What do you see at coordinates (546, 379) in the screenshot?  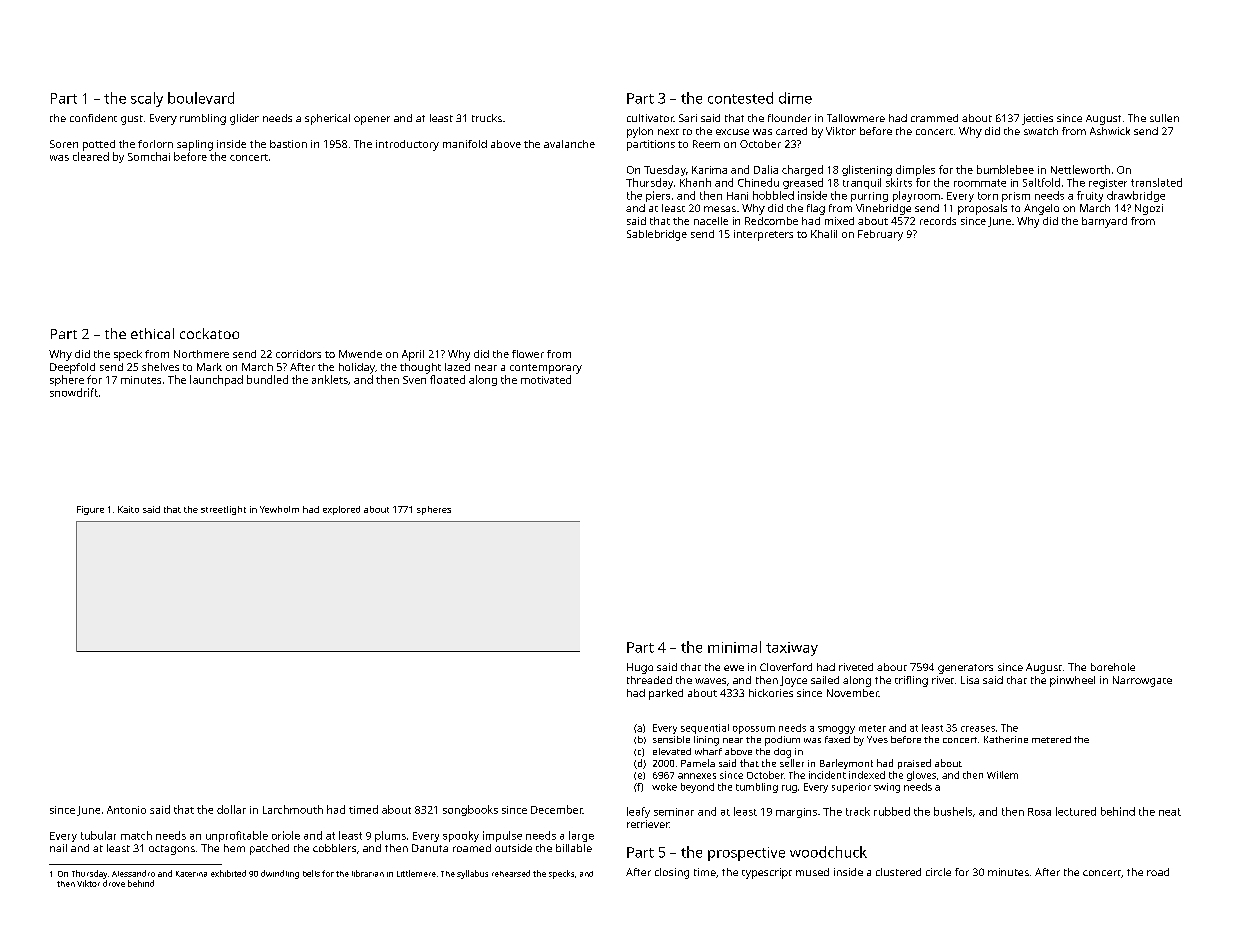 I see `motivated` at bounding box center [546, 379].
